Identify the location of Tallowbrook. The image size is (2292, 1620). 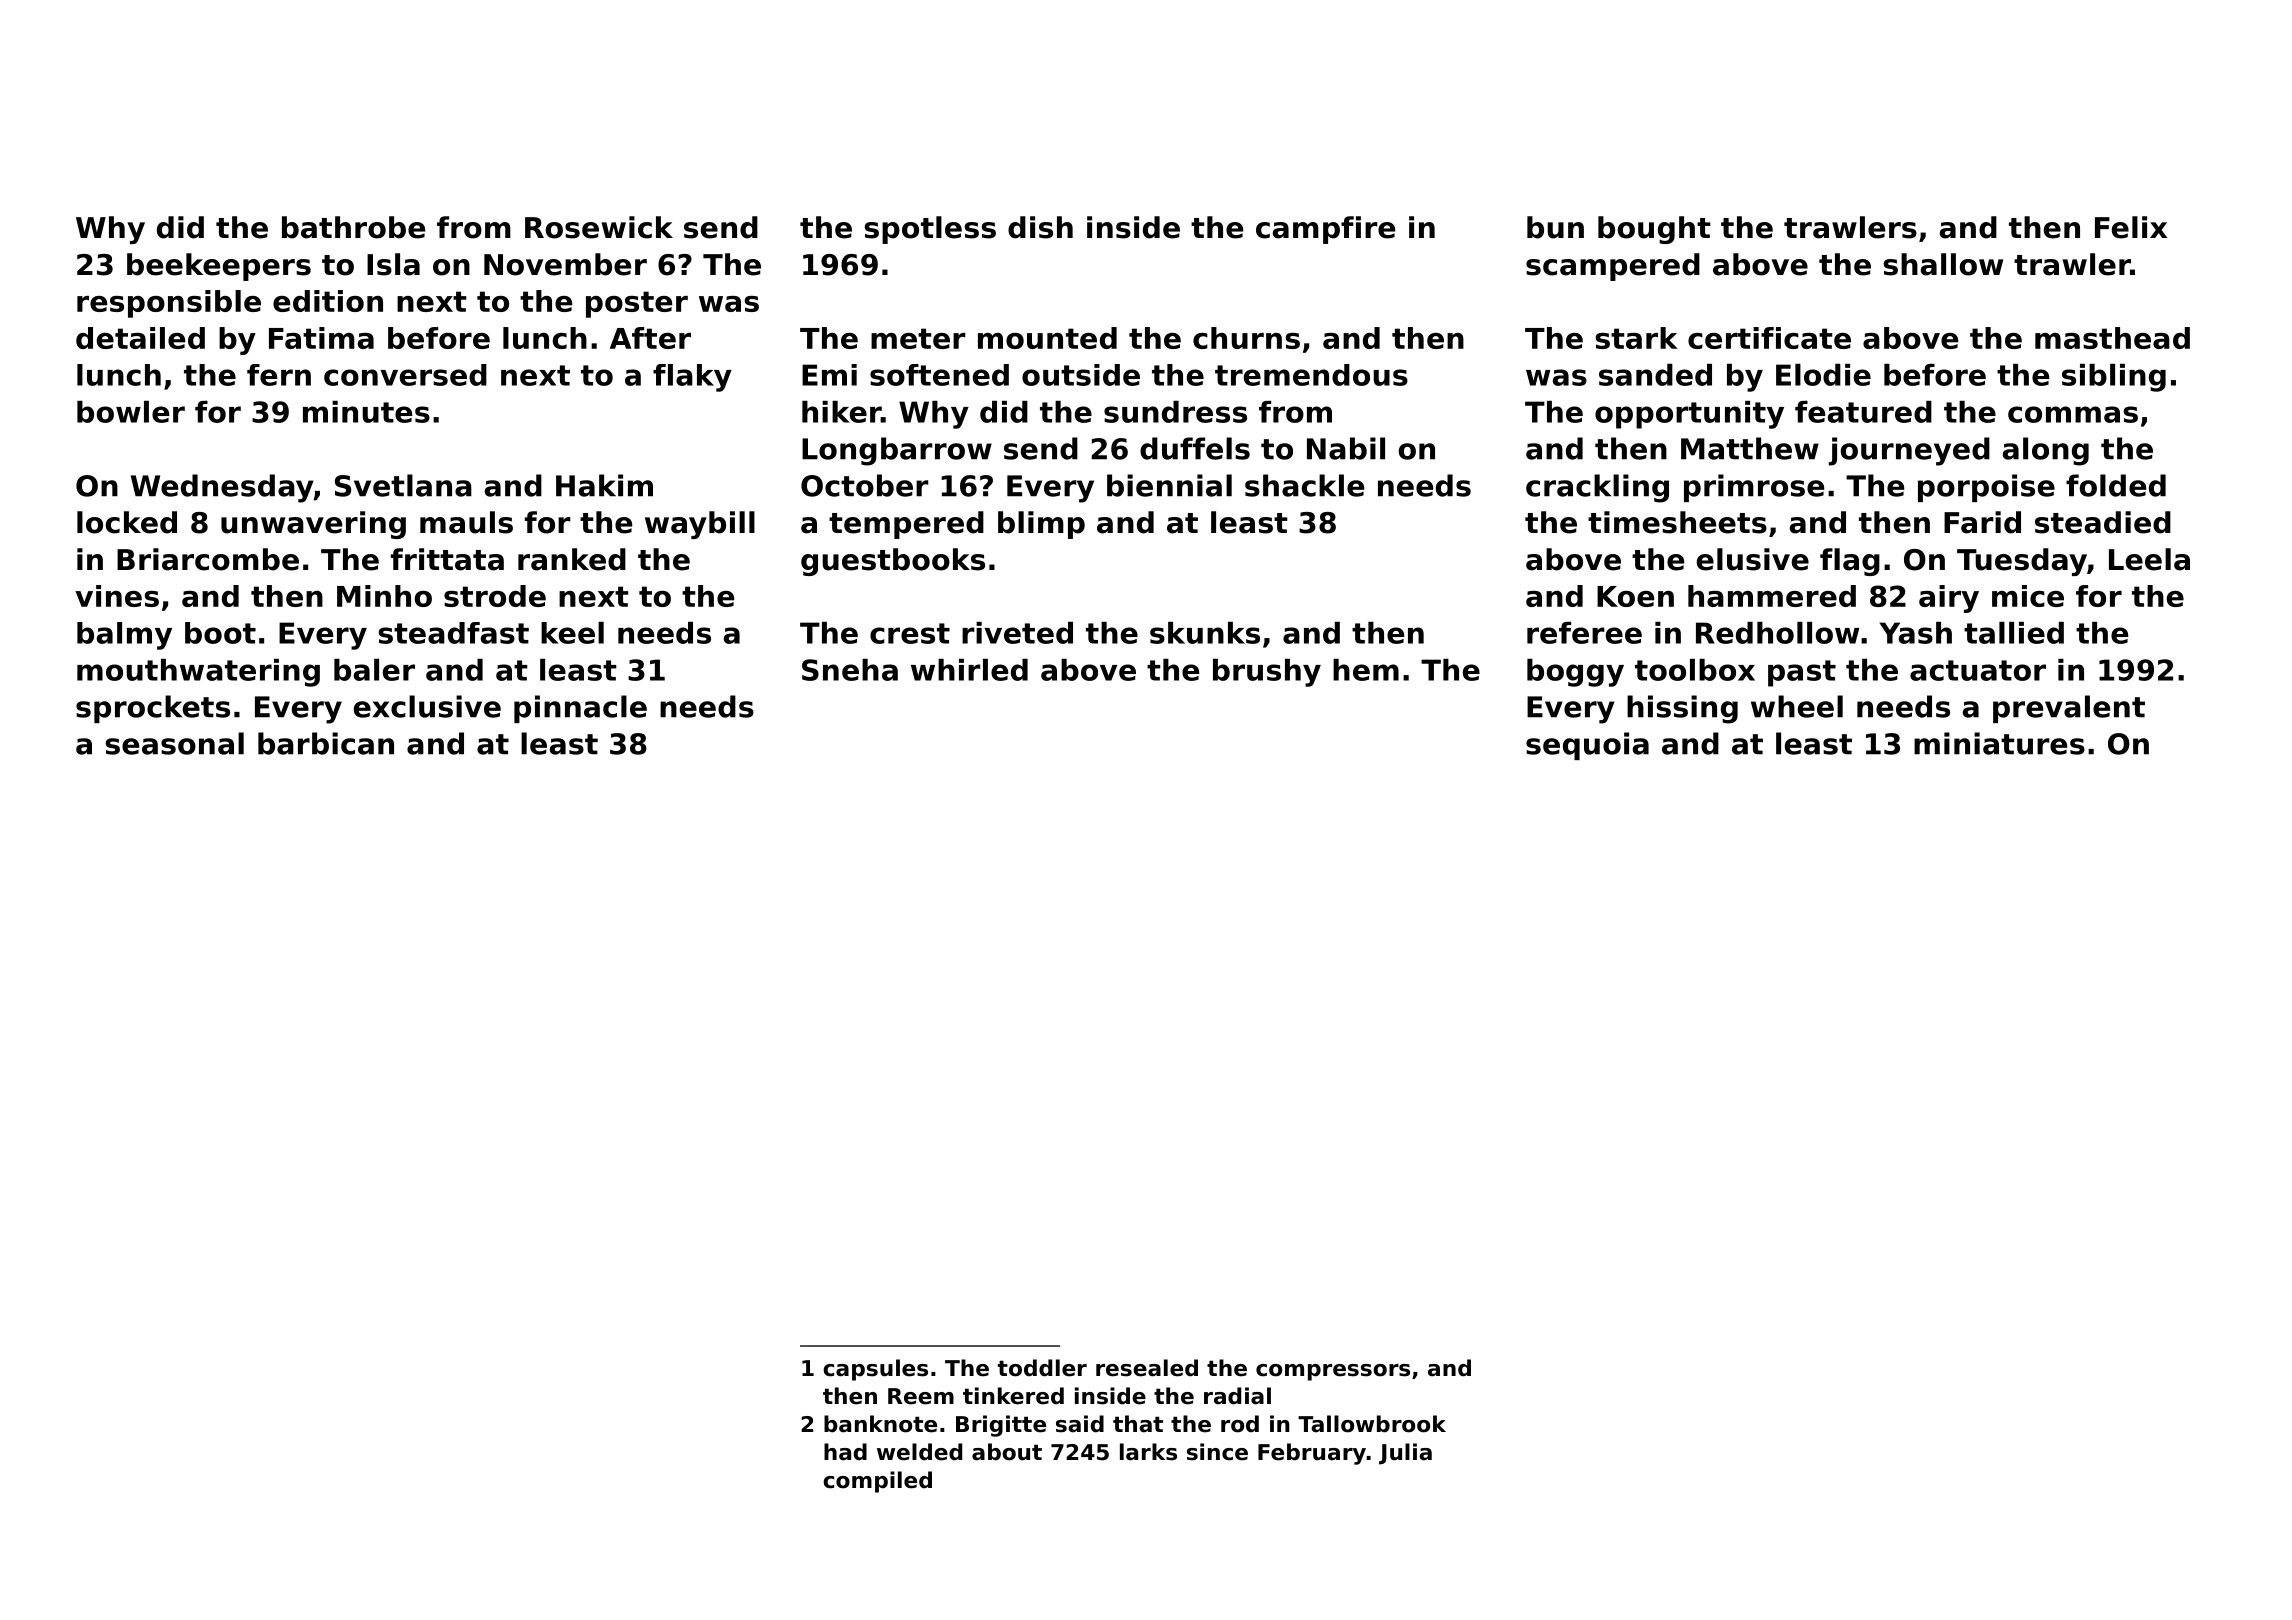
(1372, 1424).
